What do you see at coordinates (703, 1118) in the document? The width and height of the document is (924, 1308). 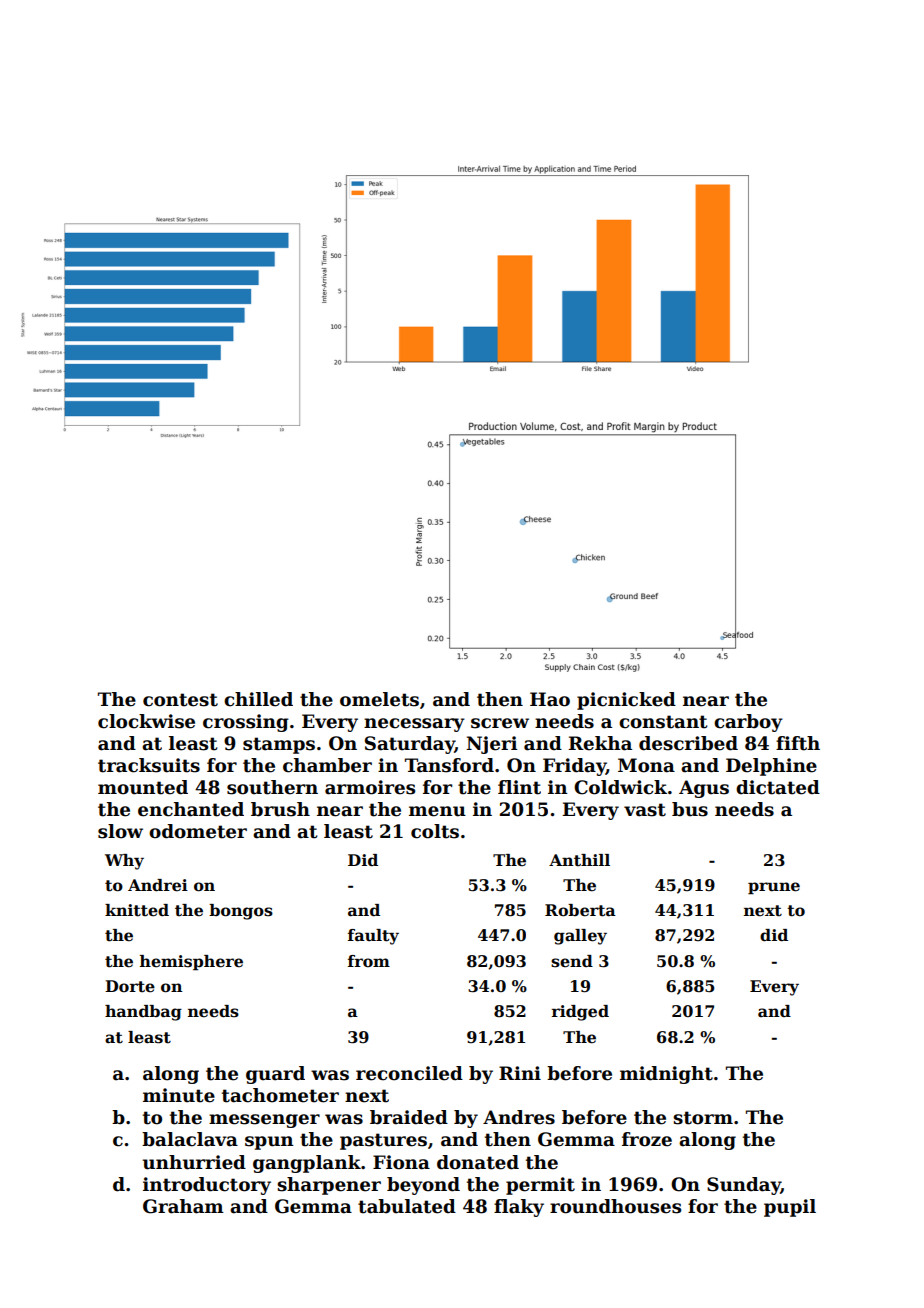 I see `storm` at bounding box center [703, 1118].
